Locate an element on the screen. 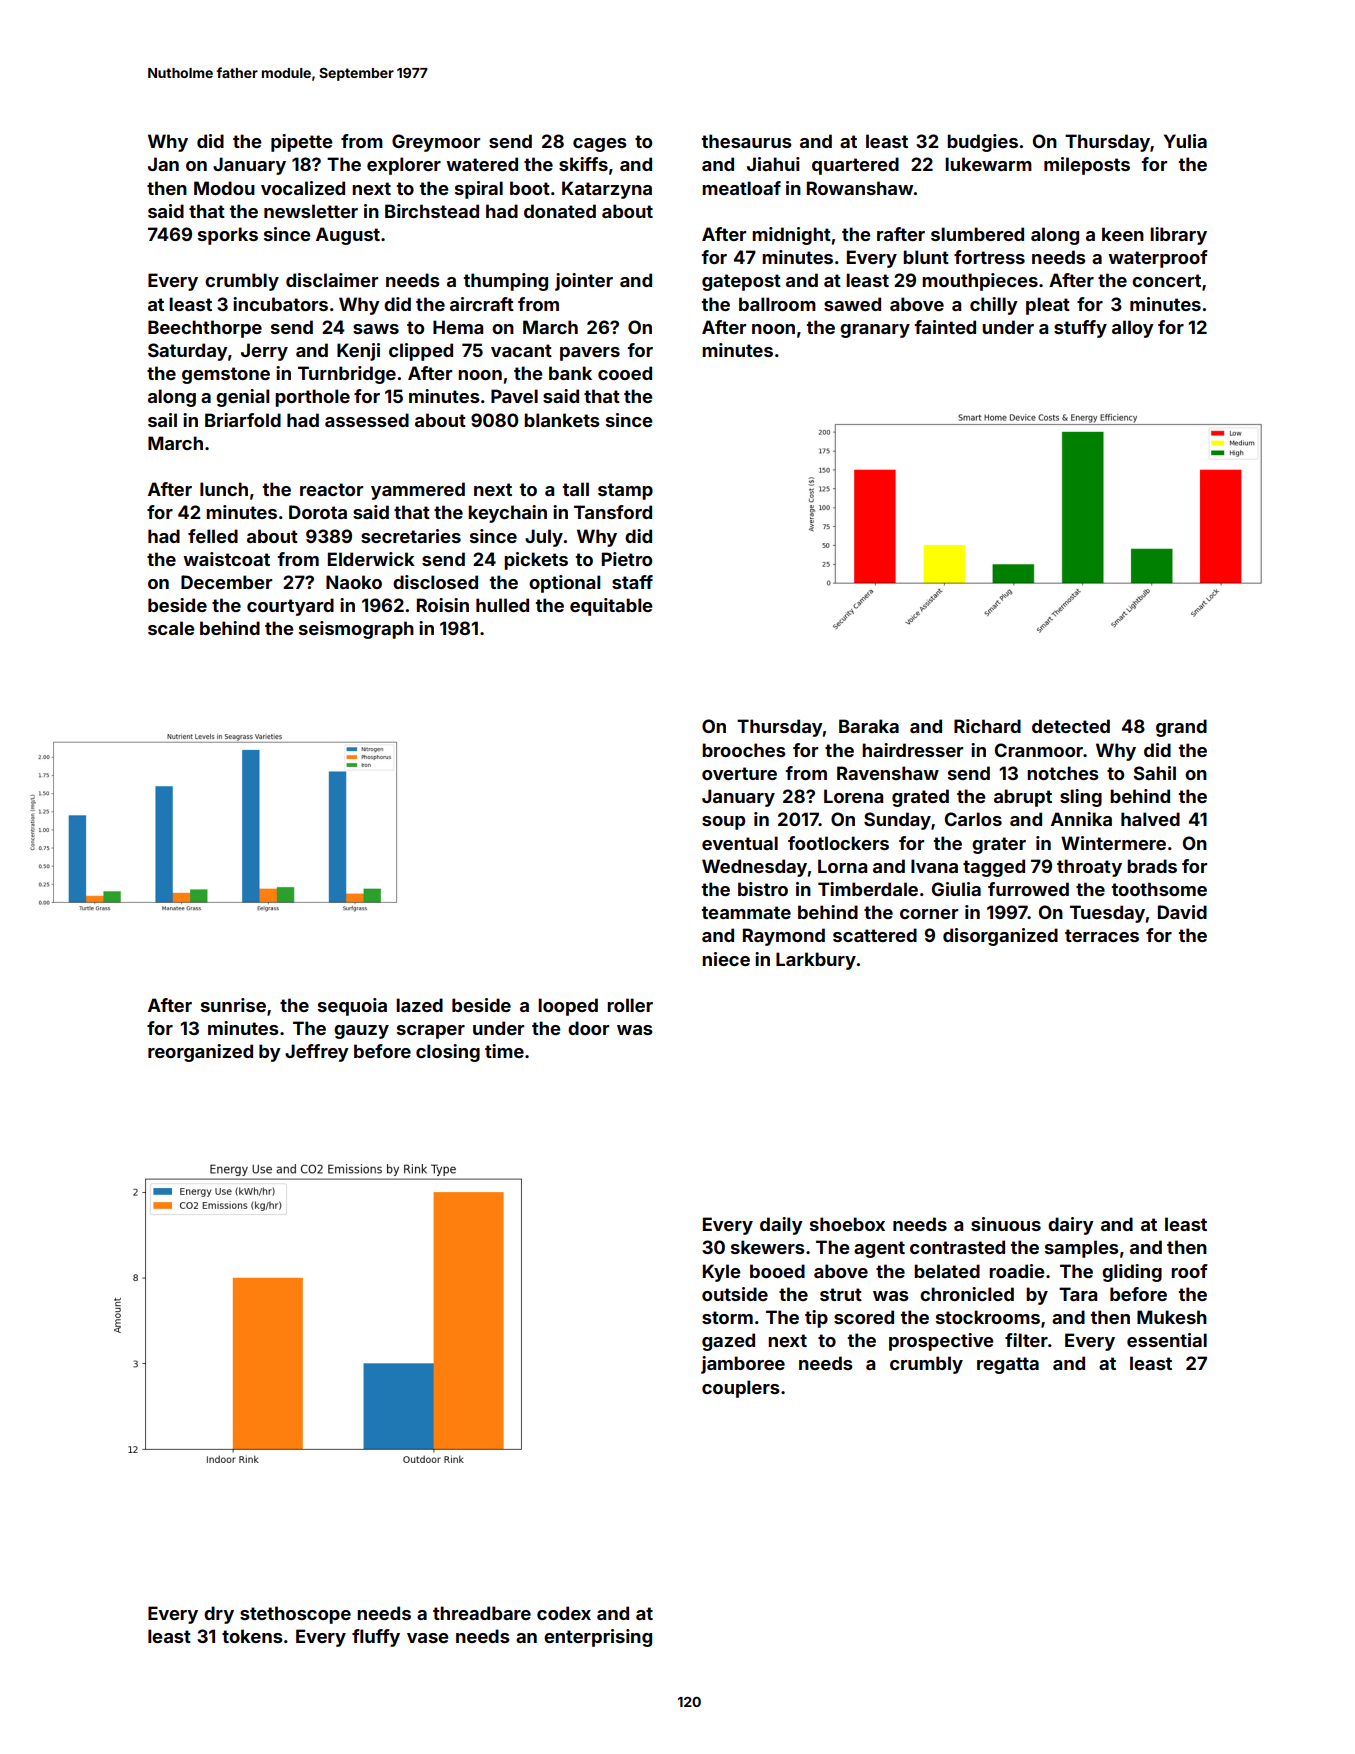 Image resolution: width=1355 pixels, height=1754 pixels. disclaimer is located at coordinates (332, 280).
